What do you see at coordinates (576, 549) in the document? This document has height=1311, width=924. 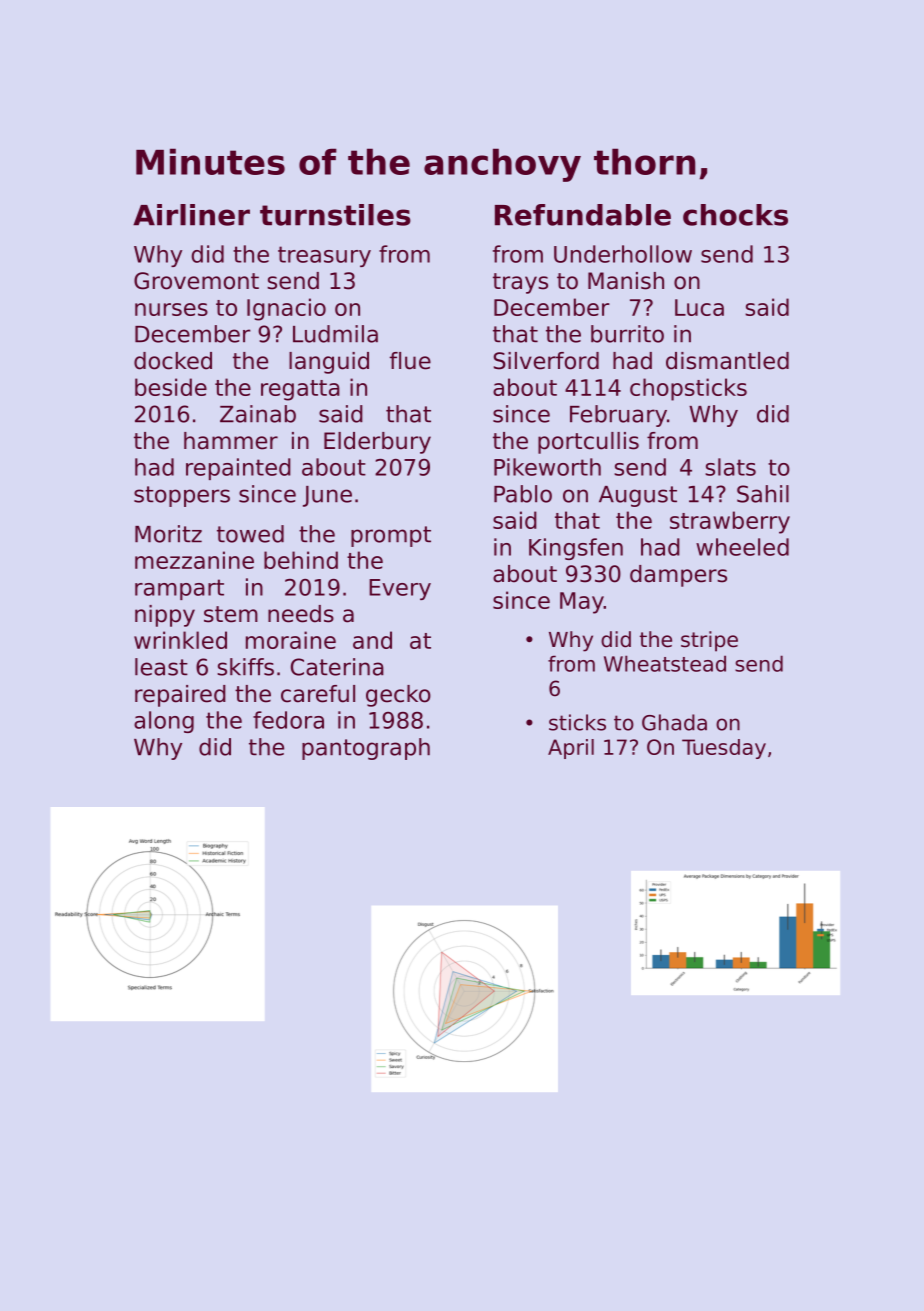 I see `Kingsfen` at bounding box center [576, 549].
